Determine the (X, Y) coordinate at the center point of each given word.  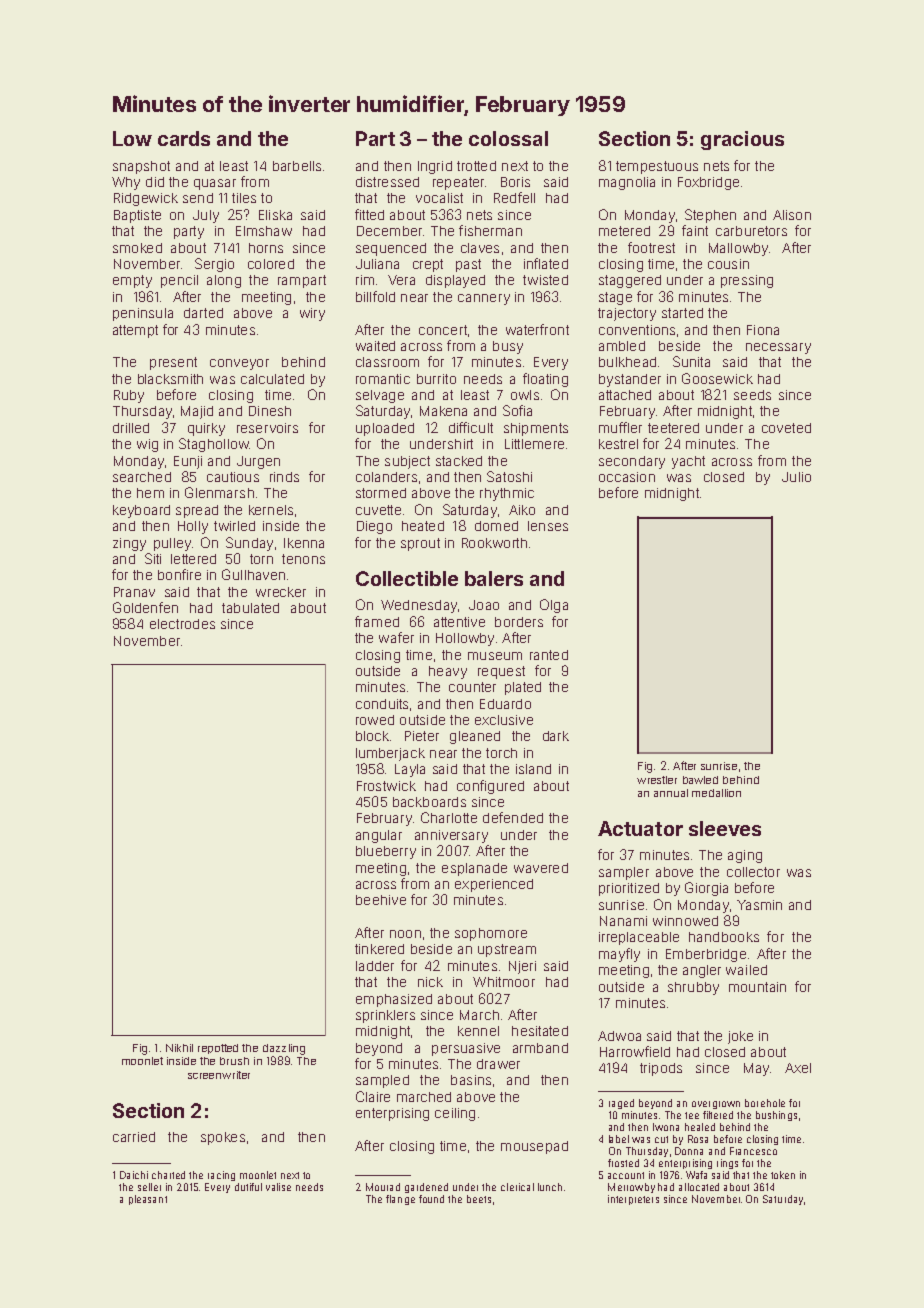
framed (377, 621)
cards (184, 138)
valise (278, 1187)
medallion (716, 793)
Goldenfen (145, 607)
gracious (742, 140)
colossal (508, 138)
